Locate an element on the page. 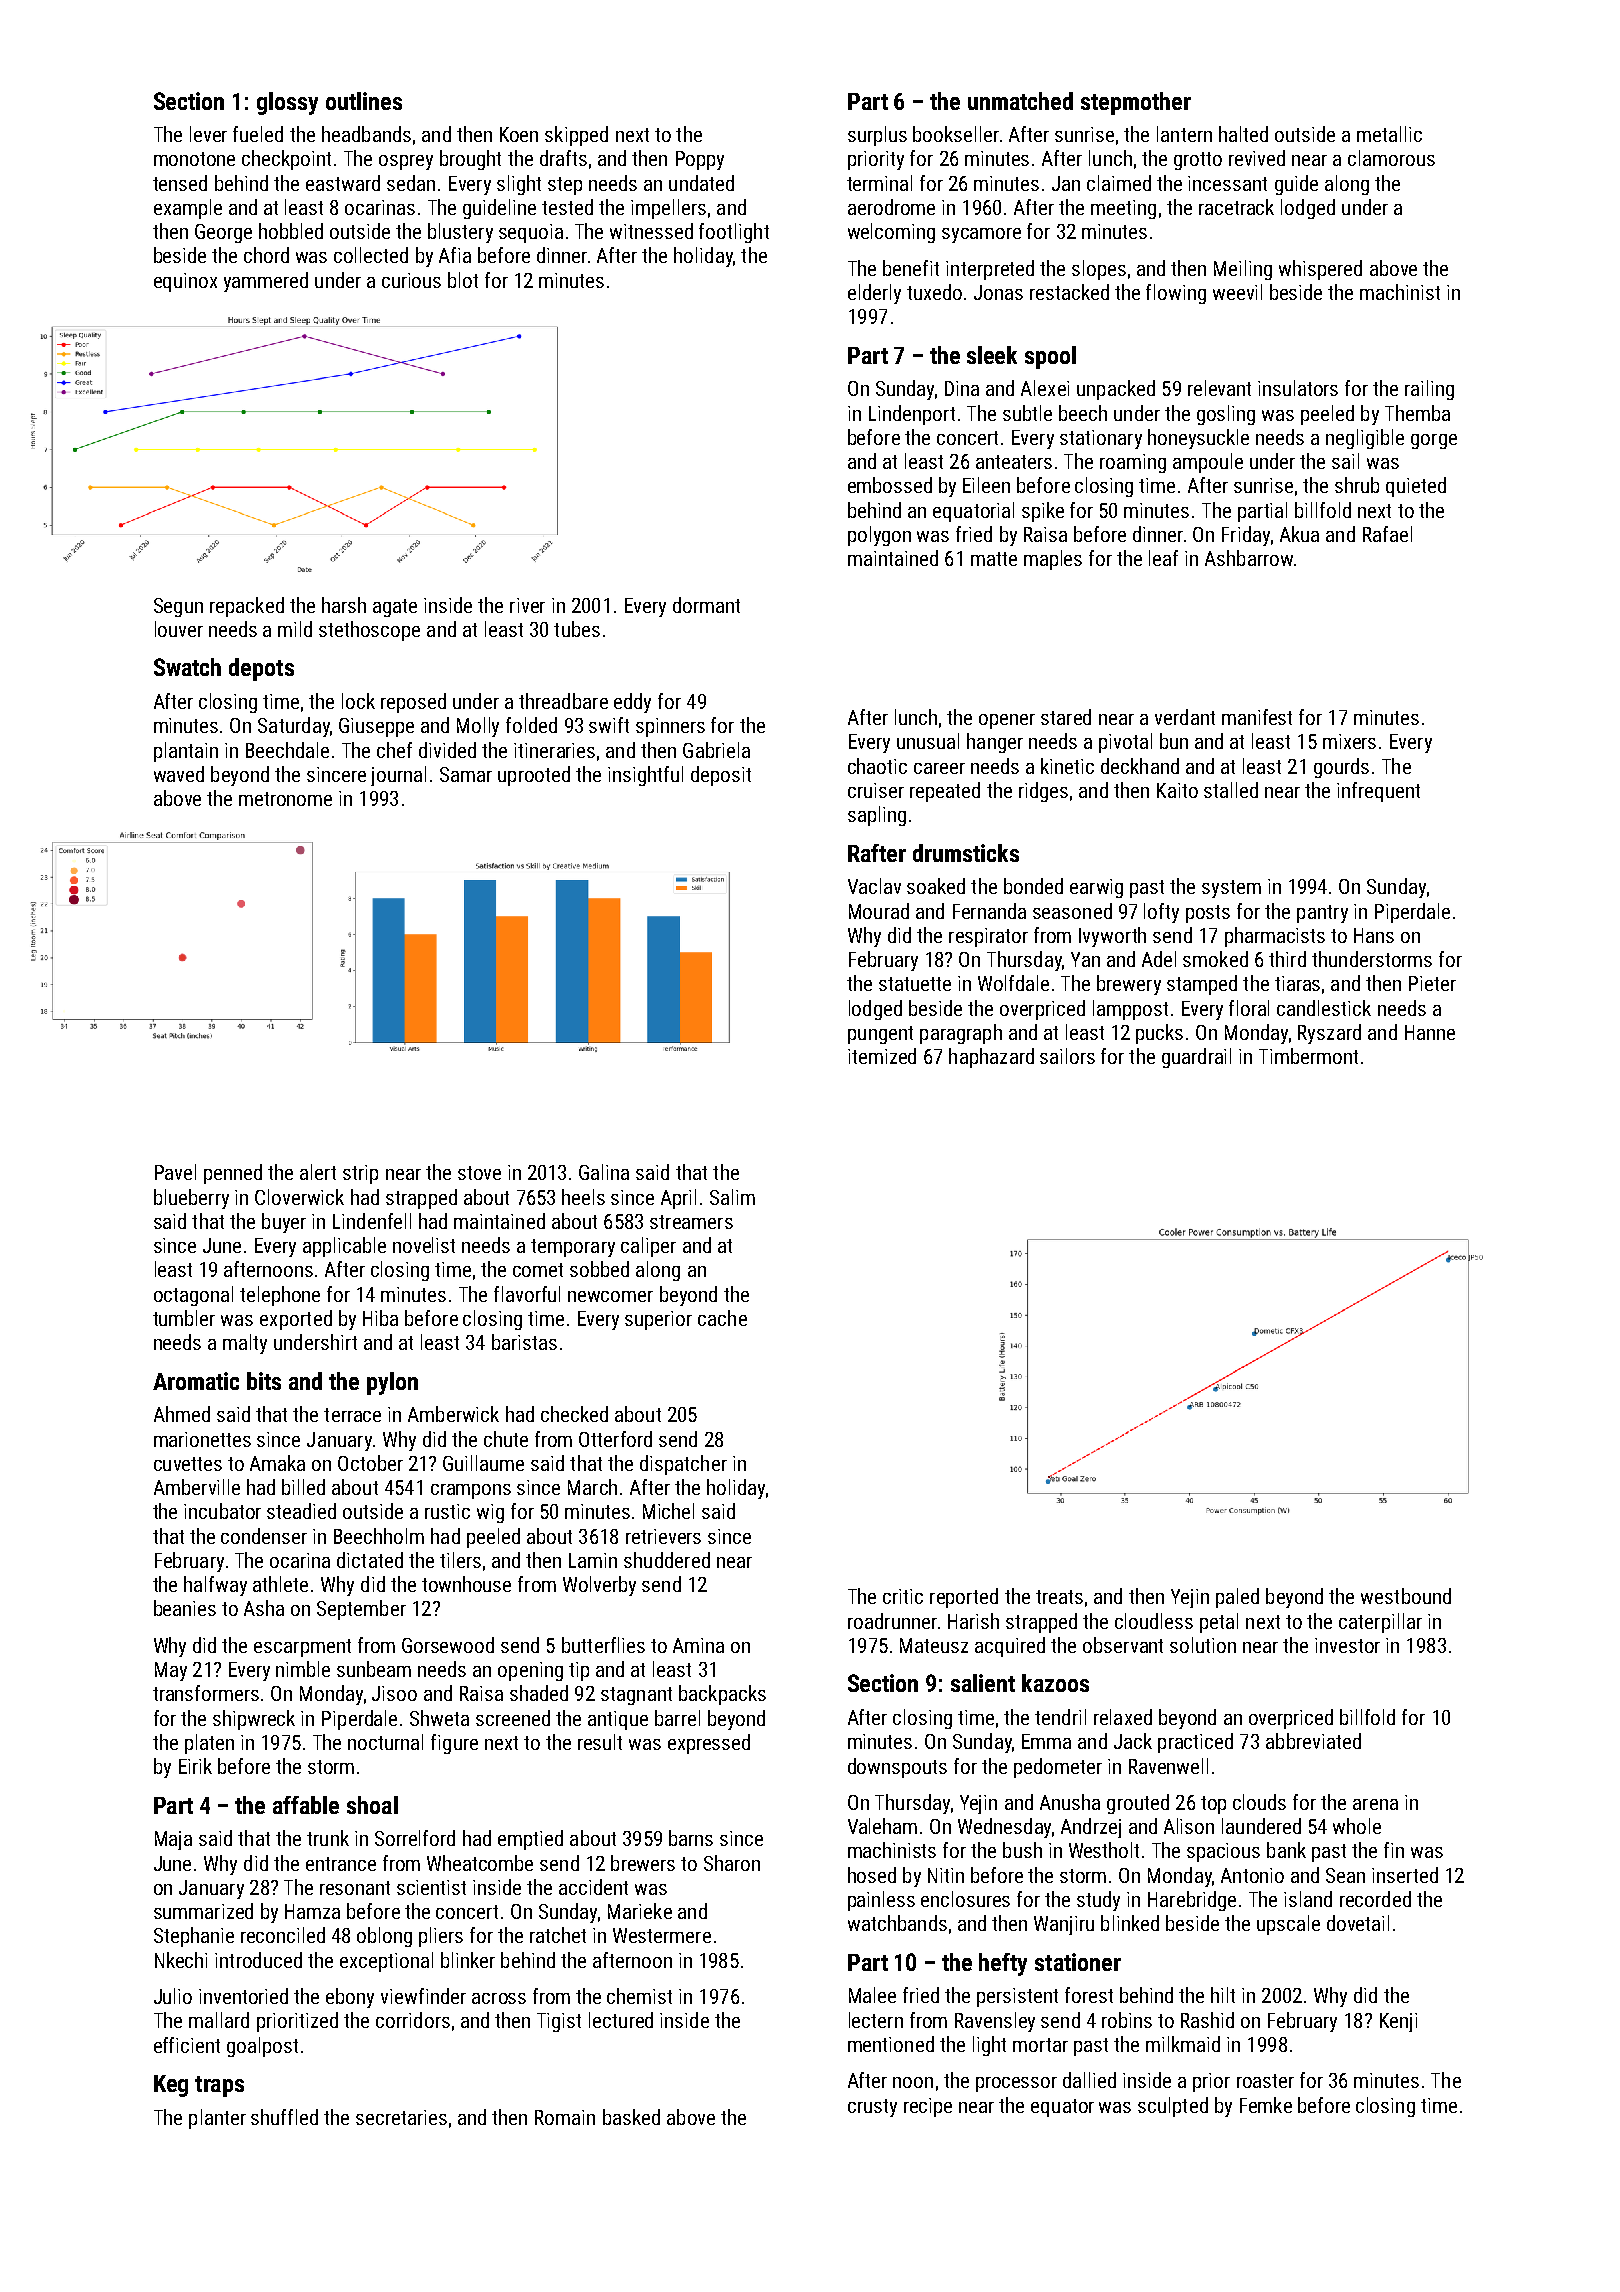 The width and height of the page is (1620, 2292). terminal is located at coordinates (879, 183).
